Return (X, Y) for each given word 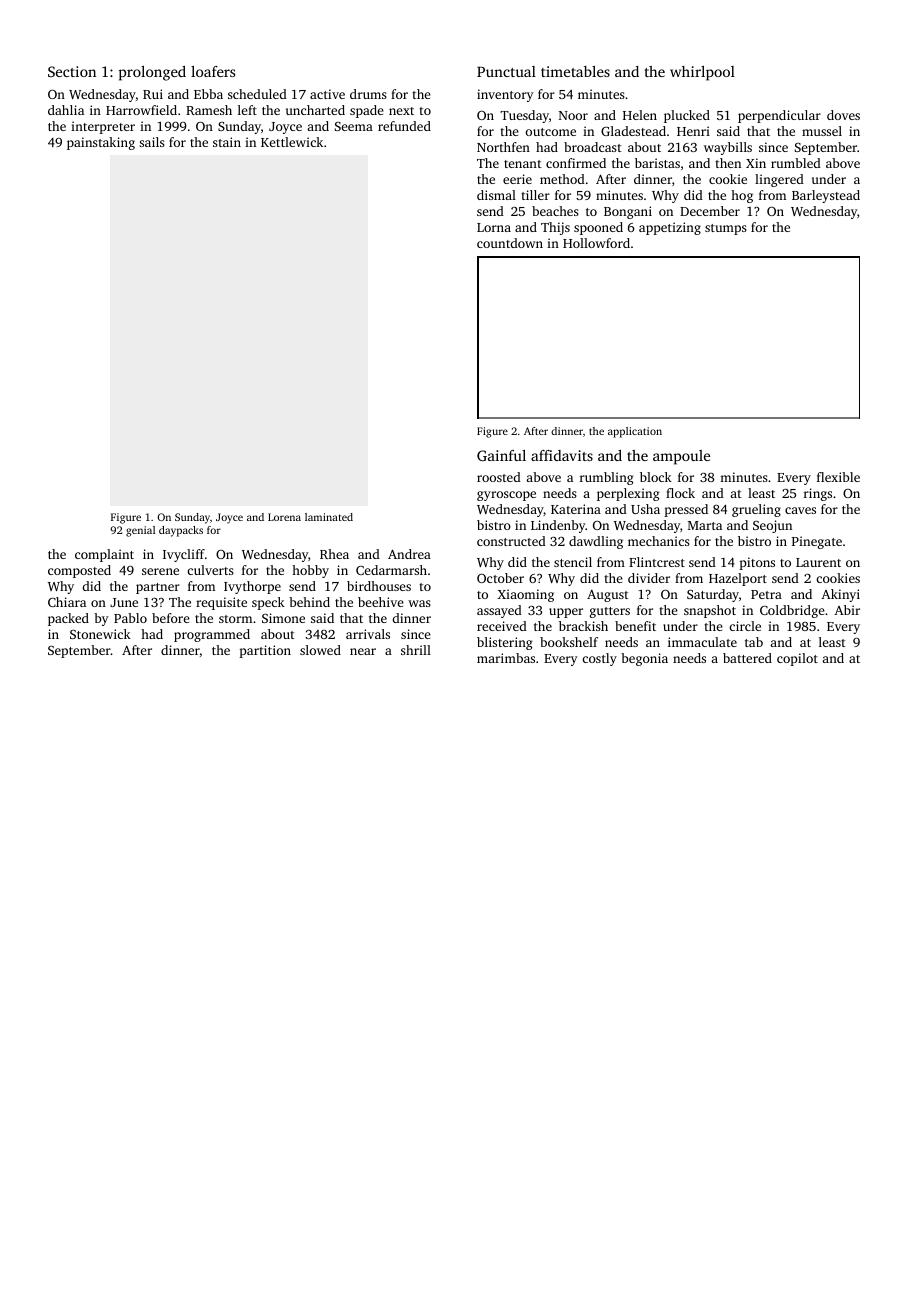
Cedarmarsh (391, 570)
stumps (726, 229)
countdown (510, 243)
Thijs (555, 228)
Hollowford (596, 243)
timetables (575, 71)
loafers (213, 71)
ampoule (681, 457)
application (635, 432)
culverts (210, 570)
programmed (212, 635)
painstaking (101, 143)
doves (843, 115)
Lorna (494, 227)
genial (140, 531)
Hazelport (738, 579)
